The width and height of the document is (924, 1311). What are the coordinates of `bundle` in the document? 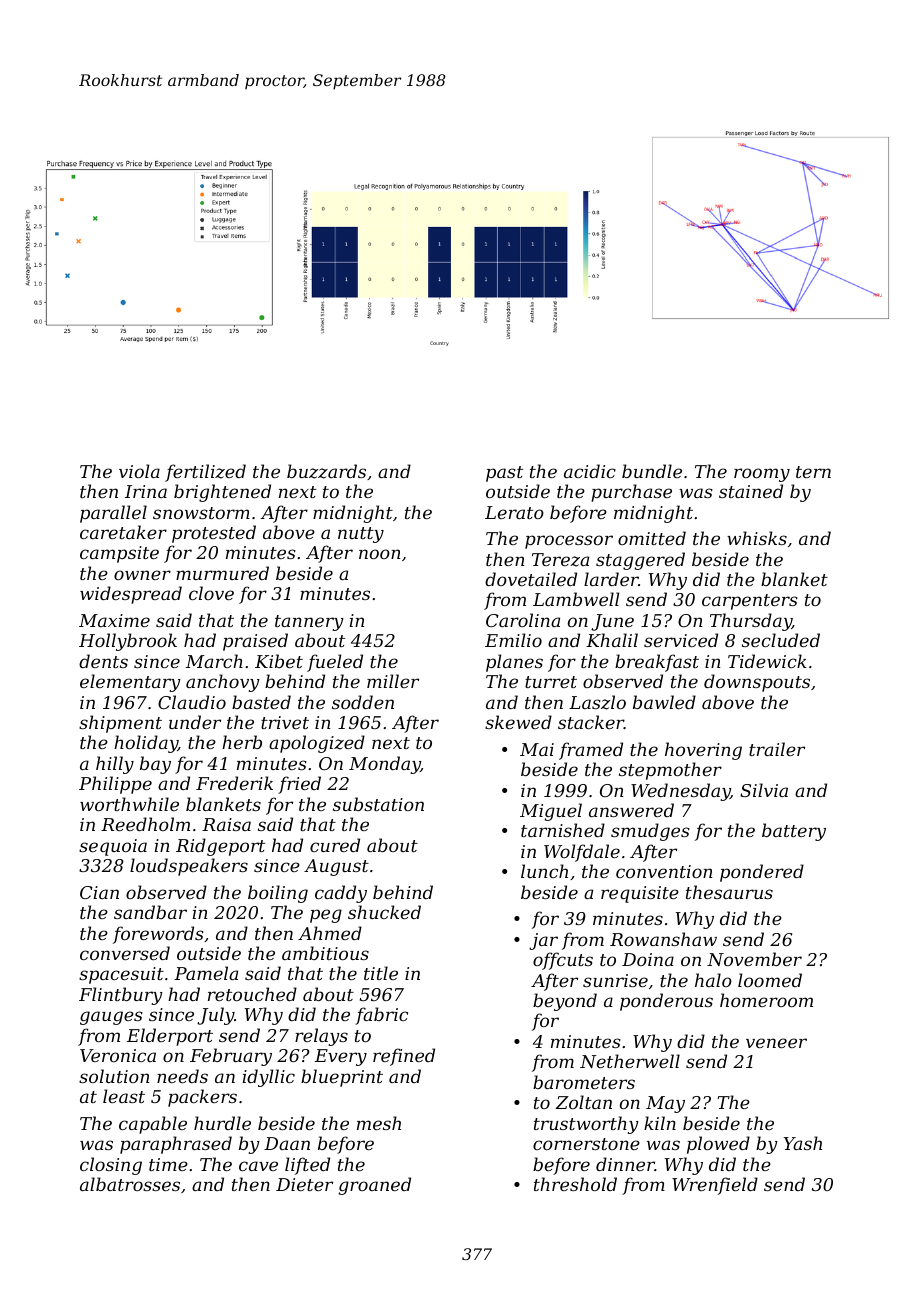 It's located at (652, 471).
